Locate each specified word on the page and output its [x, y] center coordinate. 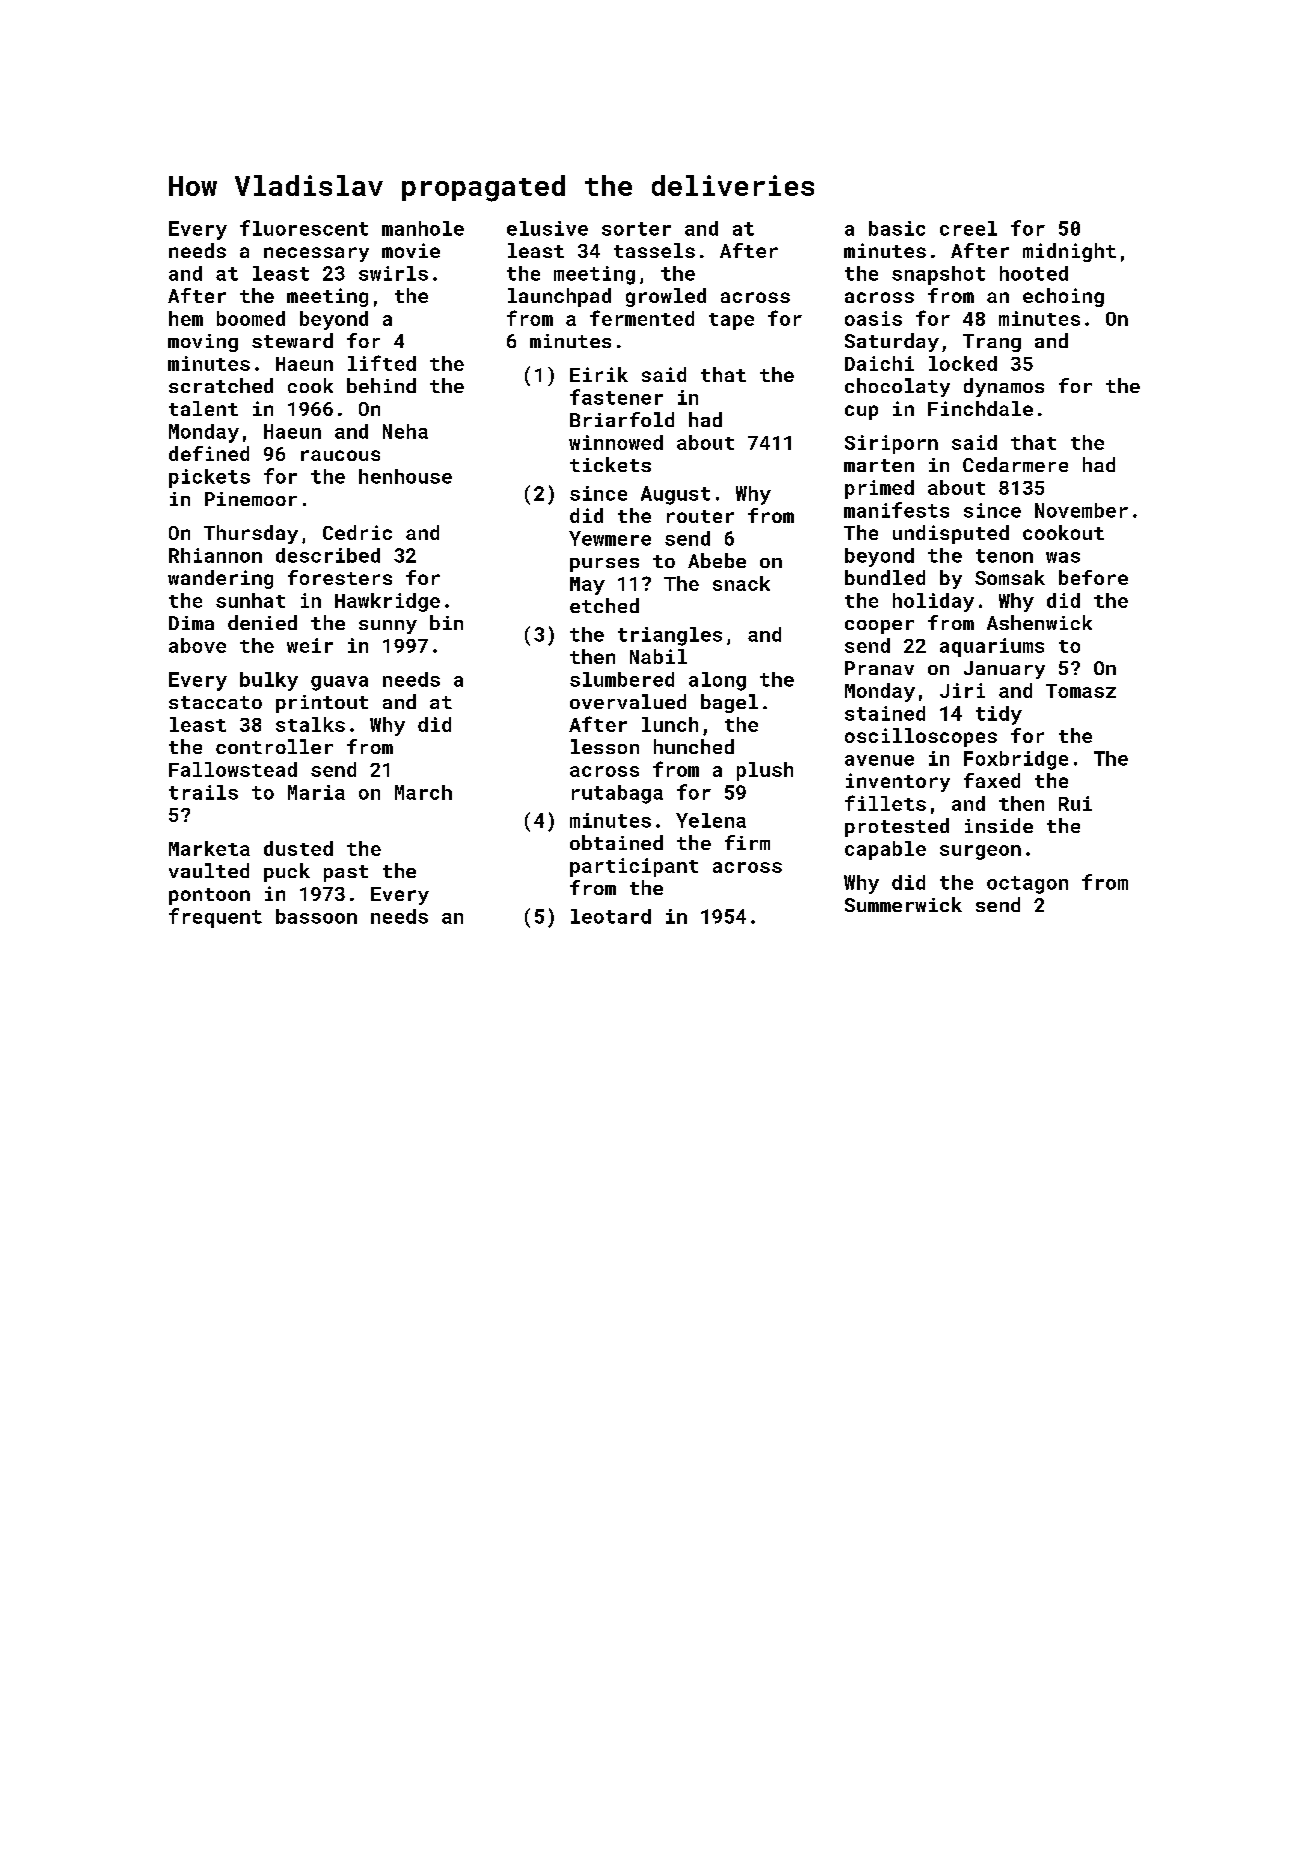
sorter [636, 229]
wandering [220, 579]
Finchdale [980, 408]
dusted [298, 848]
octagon [1027, 885]
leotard [611, 916]
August [675, 495]
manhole [423, 228]
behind [381, 385]
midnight [1069, 252]
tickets [610, 464]
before [1093, 577]
